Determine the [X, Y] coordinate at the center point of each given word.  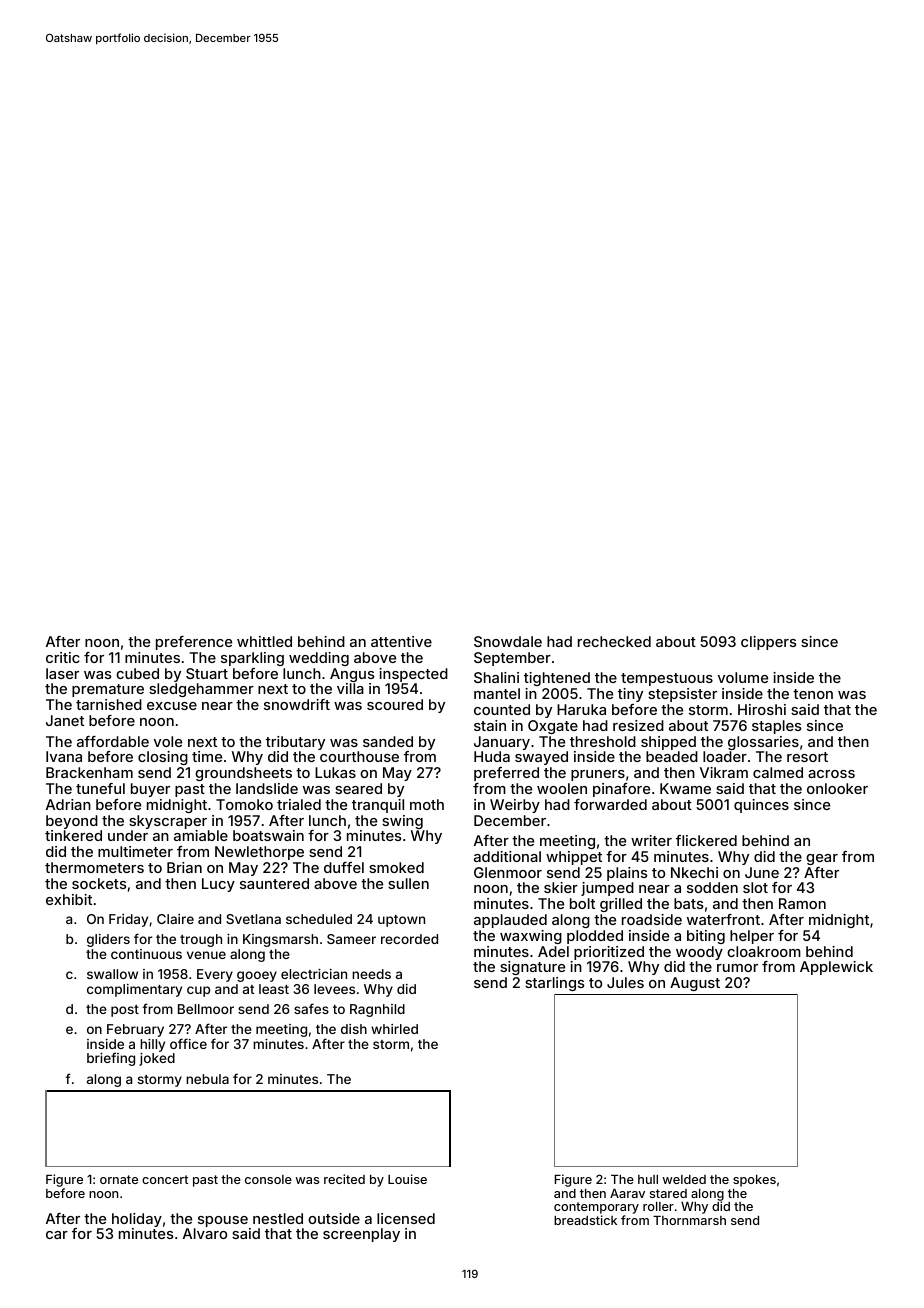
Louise [407, 1179]
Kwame [685, 788]
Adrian [68, 804]
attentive [401, 641]
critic [63, 657]
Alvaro [205, 1233]
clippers [768, 643]
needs [371, 974]
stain [490, 725]
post [125, 1011]
